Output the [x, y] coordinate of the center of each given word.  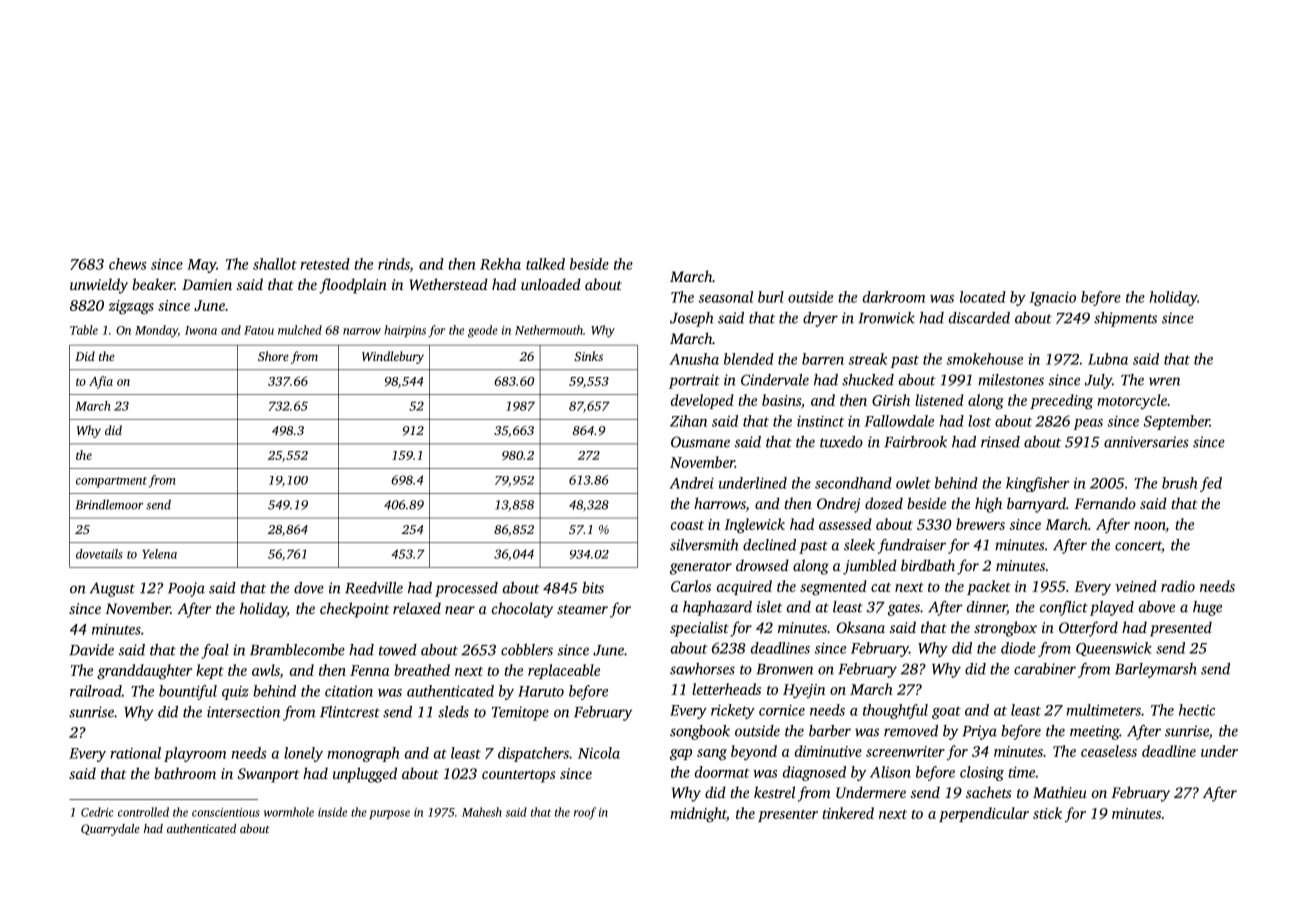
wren [1164, 381]
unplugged [365, 775]
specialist [699, 629]
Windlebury [393, 357]
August [112, 589]
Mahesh [482, 812]
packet [989, 587]
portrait [694, 381]
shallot [275, 264]
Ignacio [1053, 298]
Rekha [500, 264]
